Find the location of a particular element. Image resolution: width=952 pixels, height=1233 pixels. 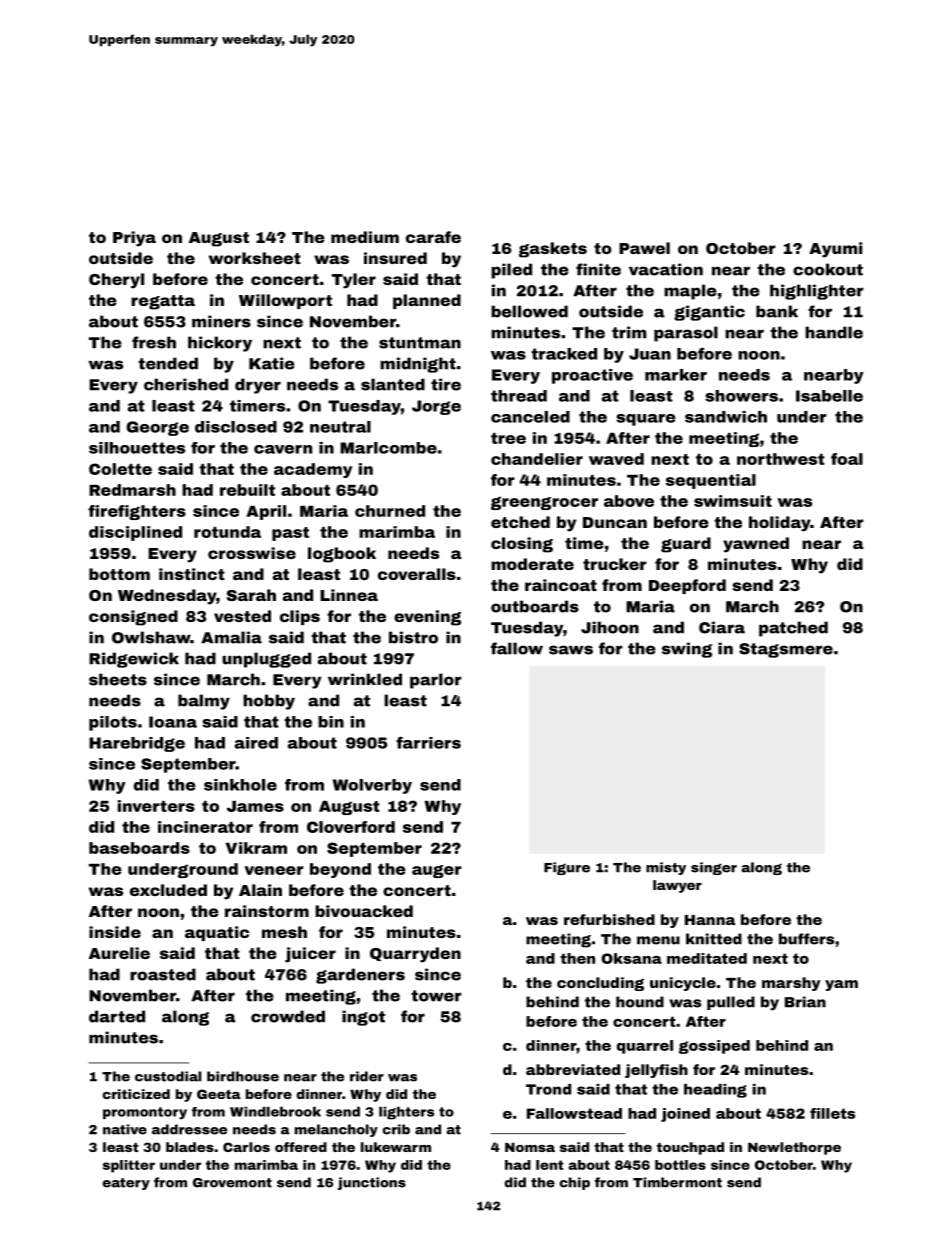

Newlethorpe is located at coordinates (794, 1148).
